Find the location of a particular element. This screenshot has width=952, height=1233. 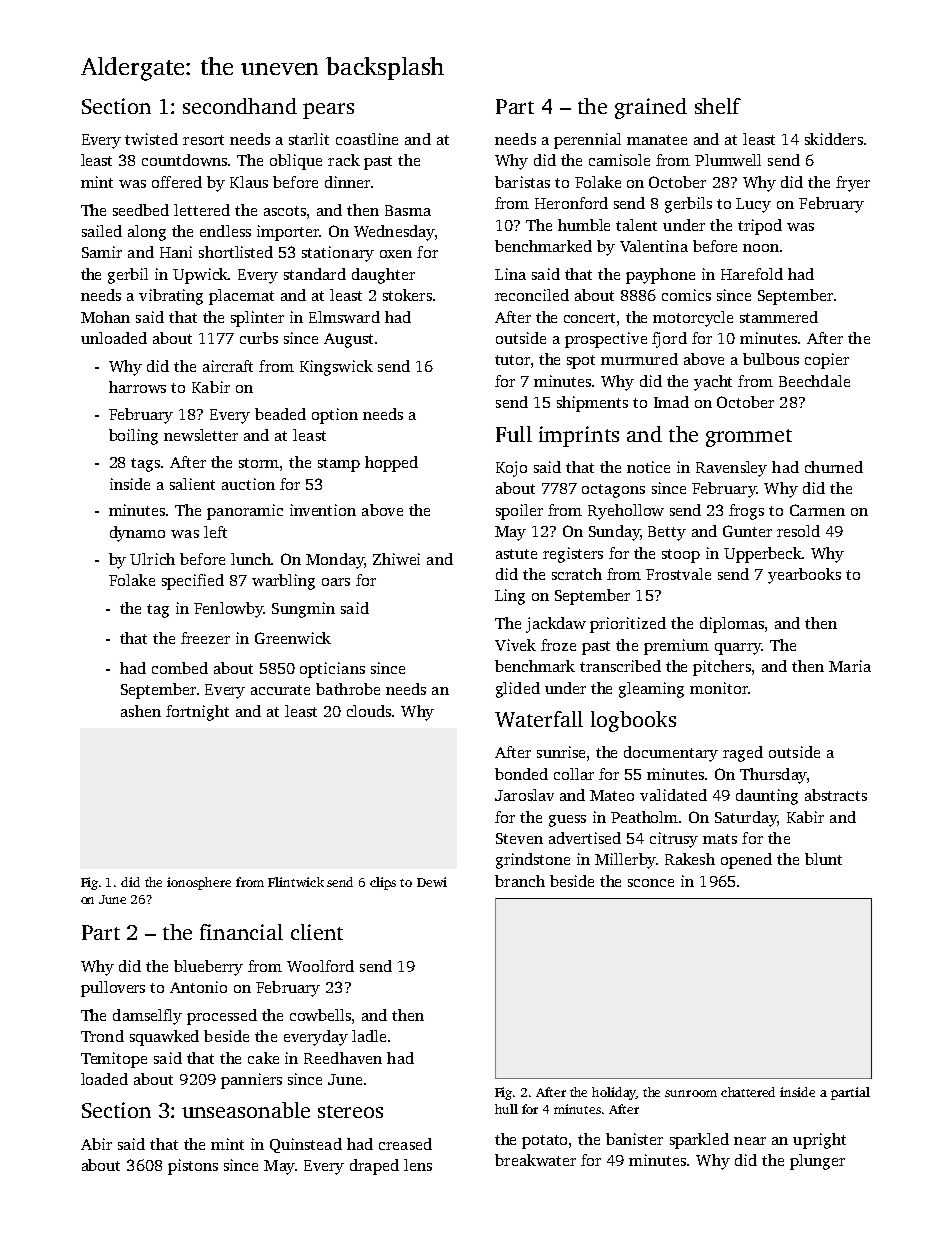

spot is located at coordinates (581, 362).
